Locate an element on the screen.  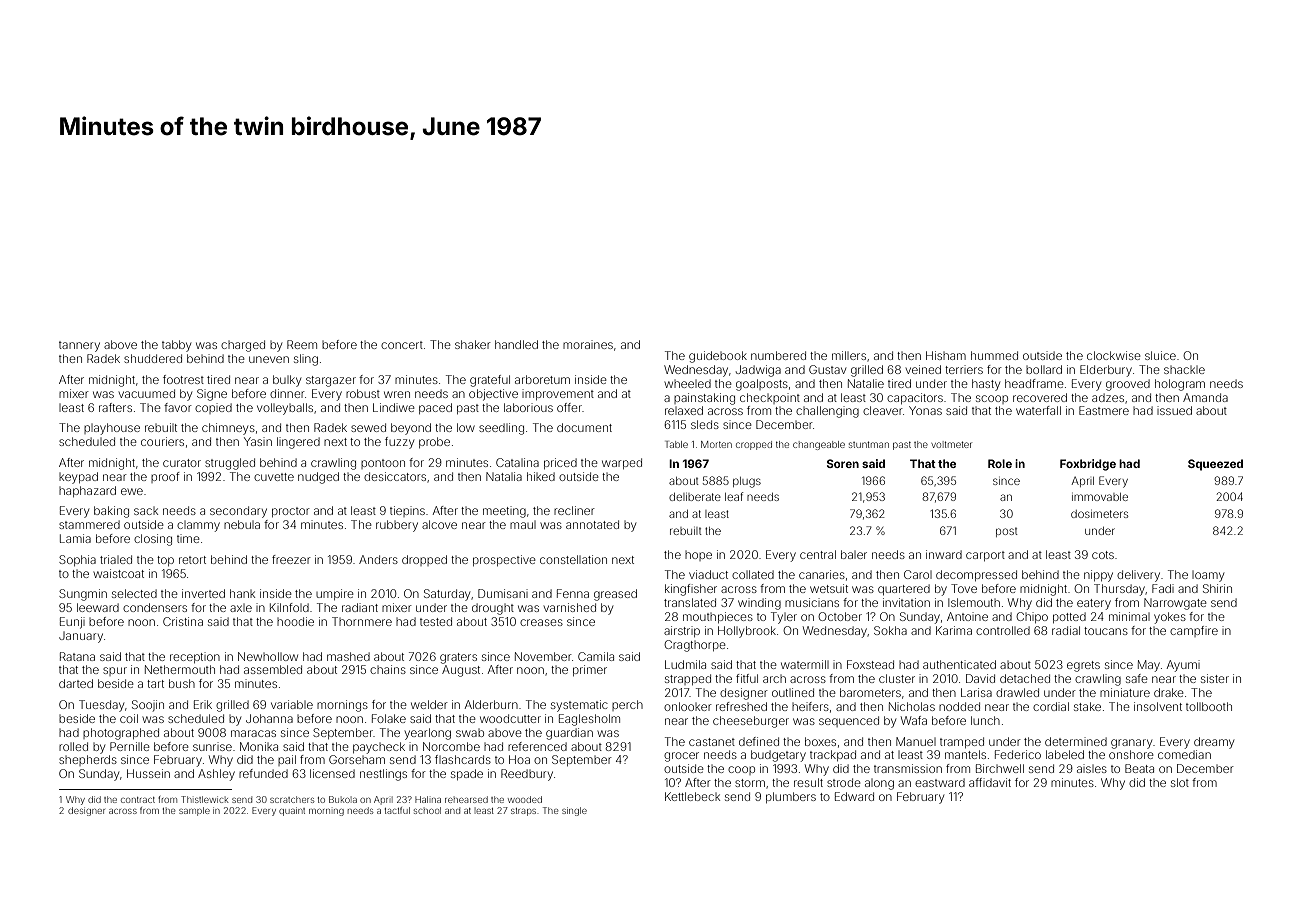
bush is located at coordinates (182, 683).
